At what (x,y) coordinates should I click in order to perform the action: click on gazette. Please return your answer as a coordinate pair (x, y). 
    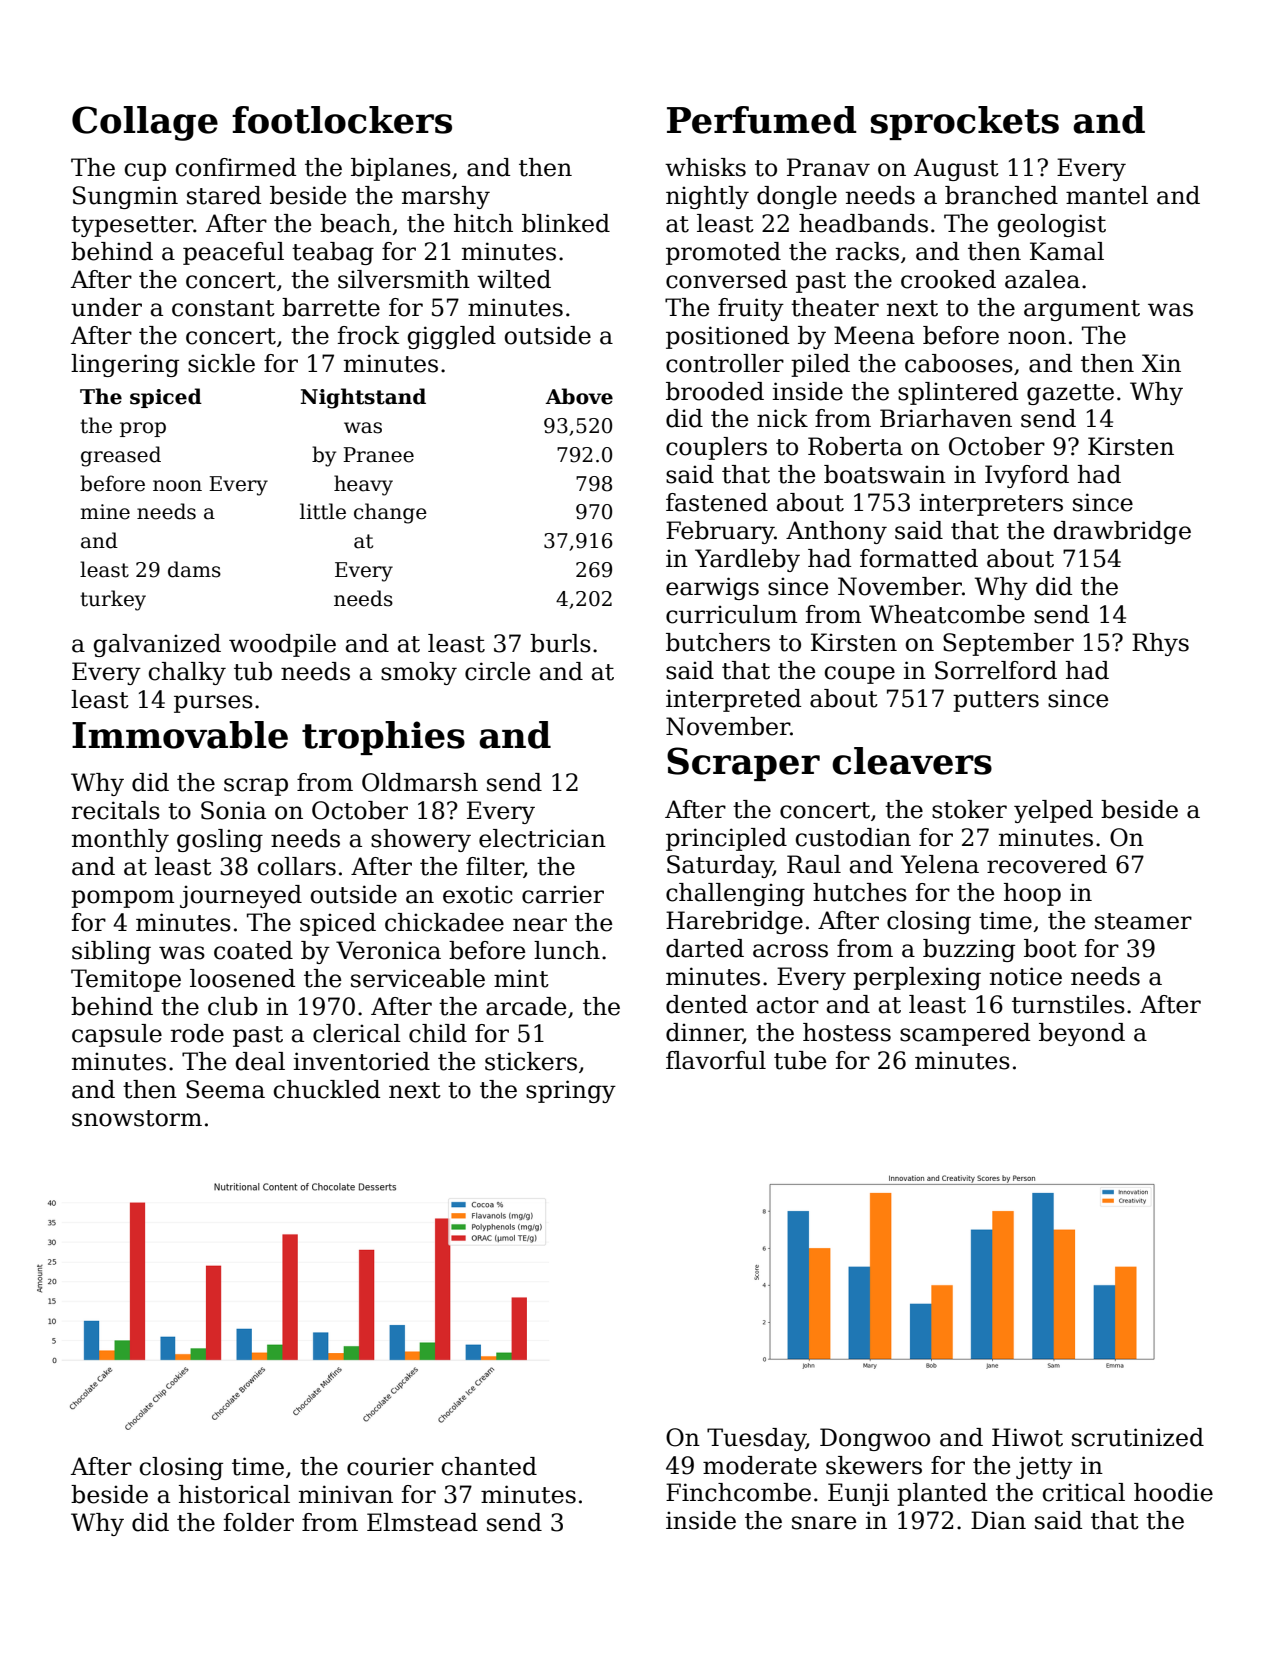
    Looking at the image, I should click on (1070, 394).
